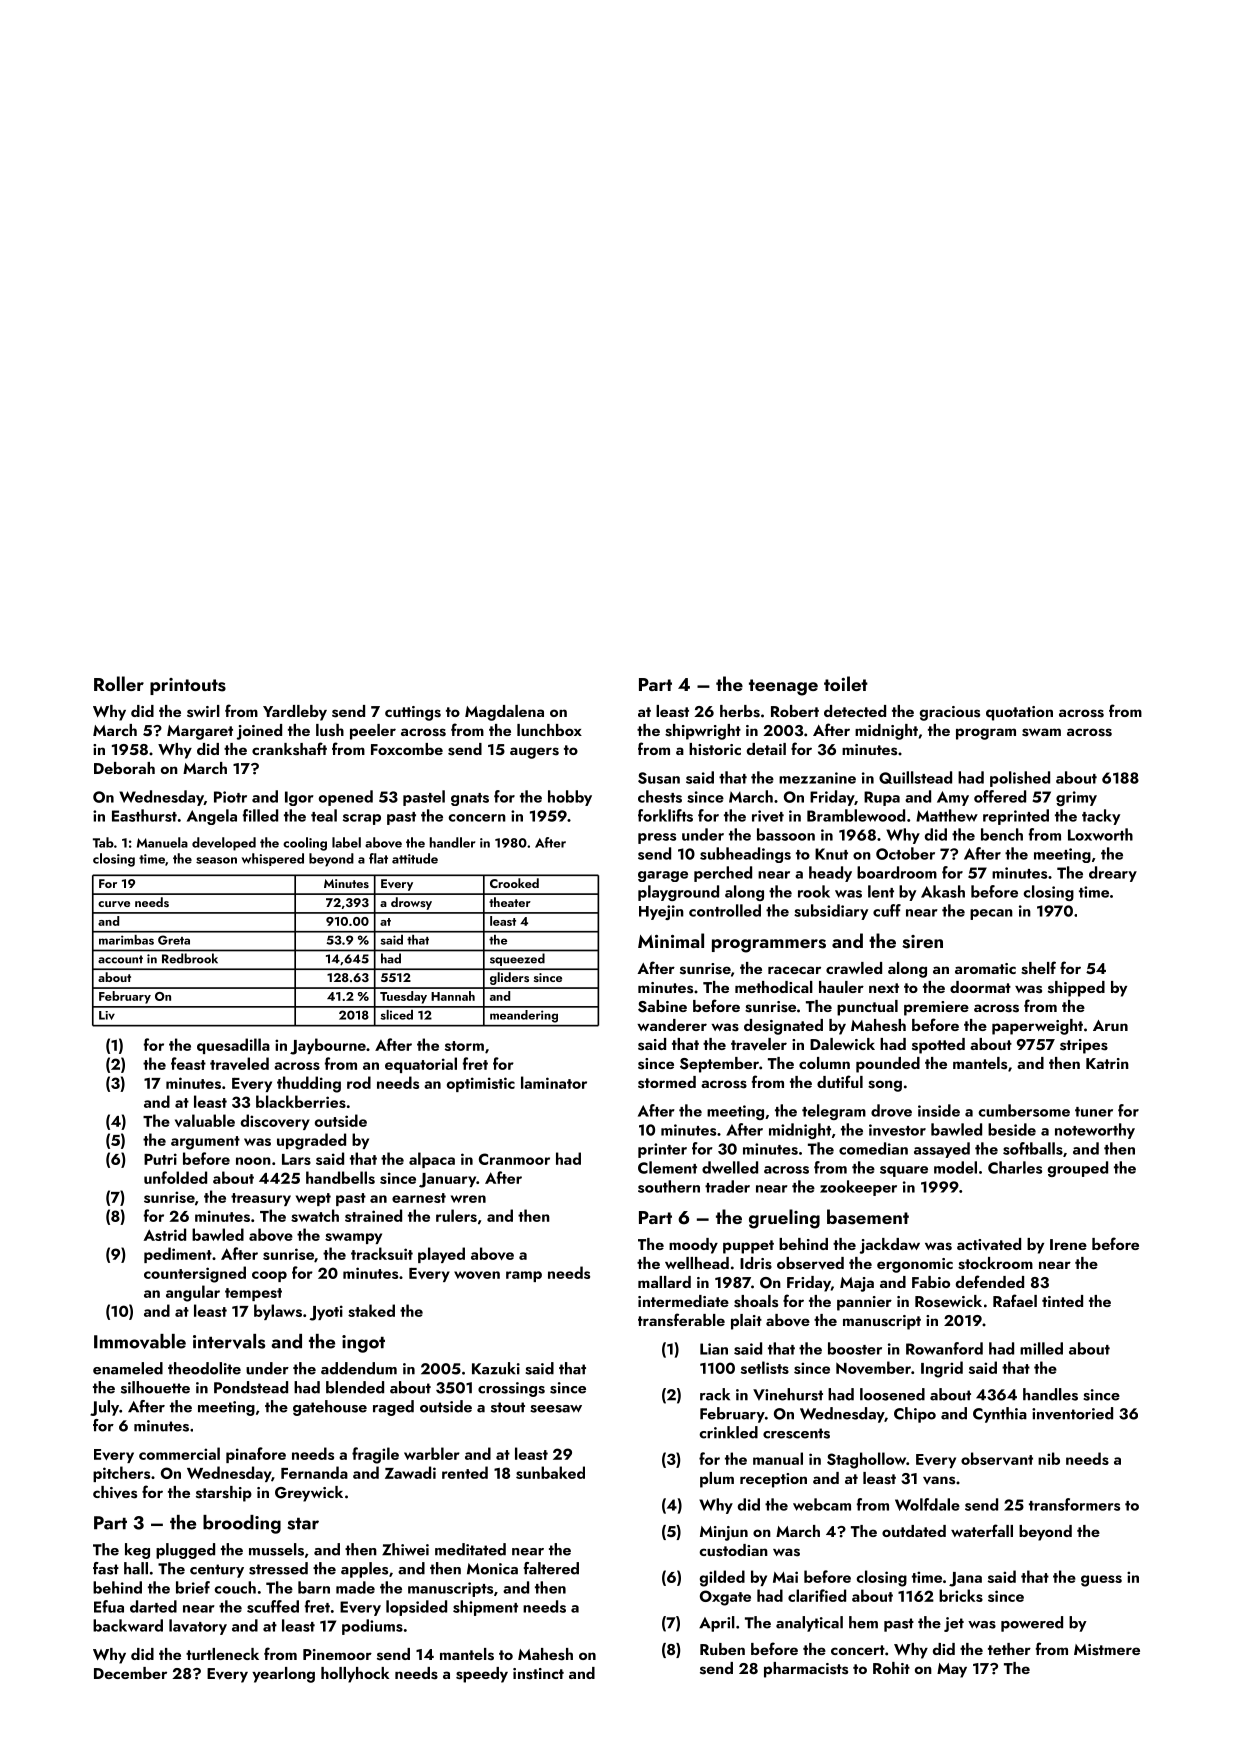  I want to click on sunbaked, so click(550, 1472).
